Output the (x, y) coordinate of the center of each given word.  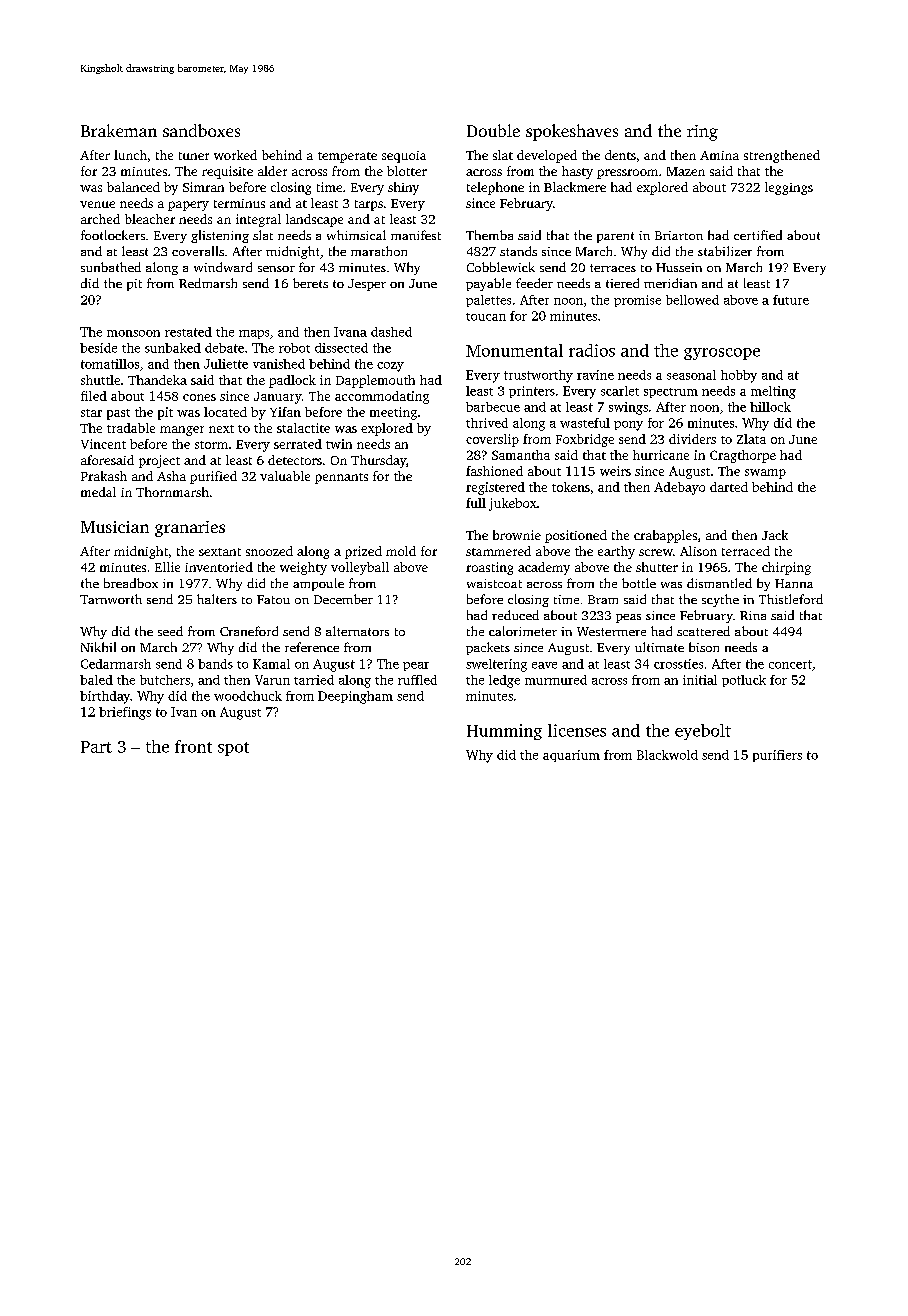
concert (790, 664)
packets (488, 648)
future (791, 300)
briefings (125, 713)
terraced (746, 551)
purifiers (777, 756)
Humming (504, 732)
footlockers (113, 235)
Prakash (104, 476)
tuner (194, 156)
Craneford (249, 631)
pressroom (627, 174)
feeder (534, 283)
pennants (341, 478)
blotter (407, 171)
